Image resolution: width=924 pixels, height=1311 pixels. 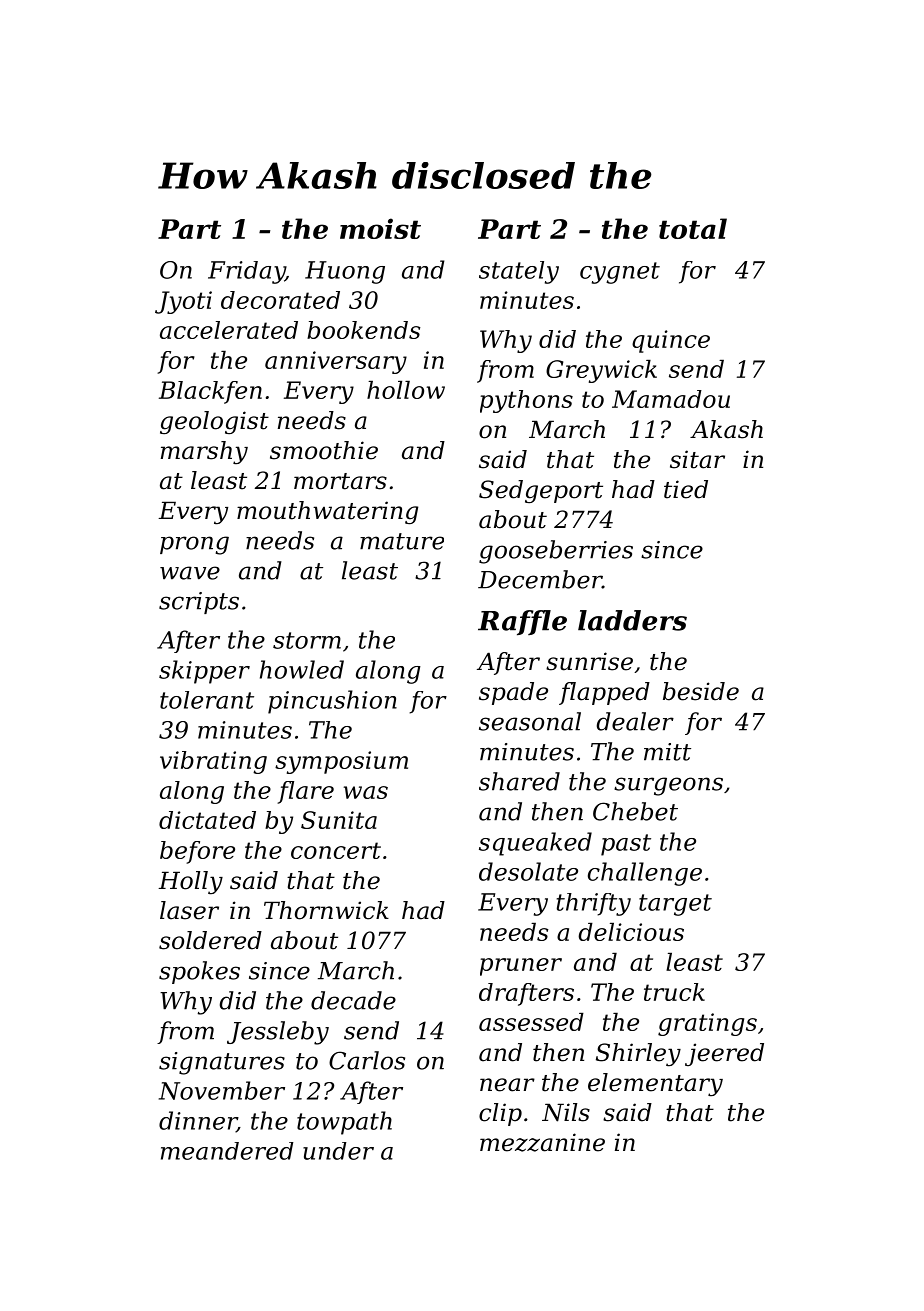 What do you see at coordinates (686, 489) in the screenshot?
I see `tied` at bounding box center [686, 489].
